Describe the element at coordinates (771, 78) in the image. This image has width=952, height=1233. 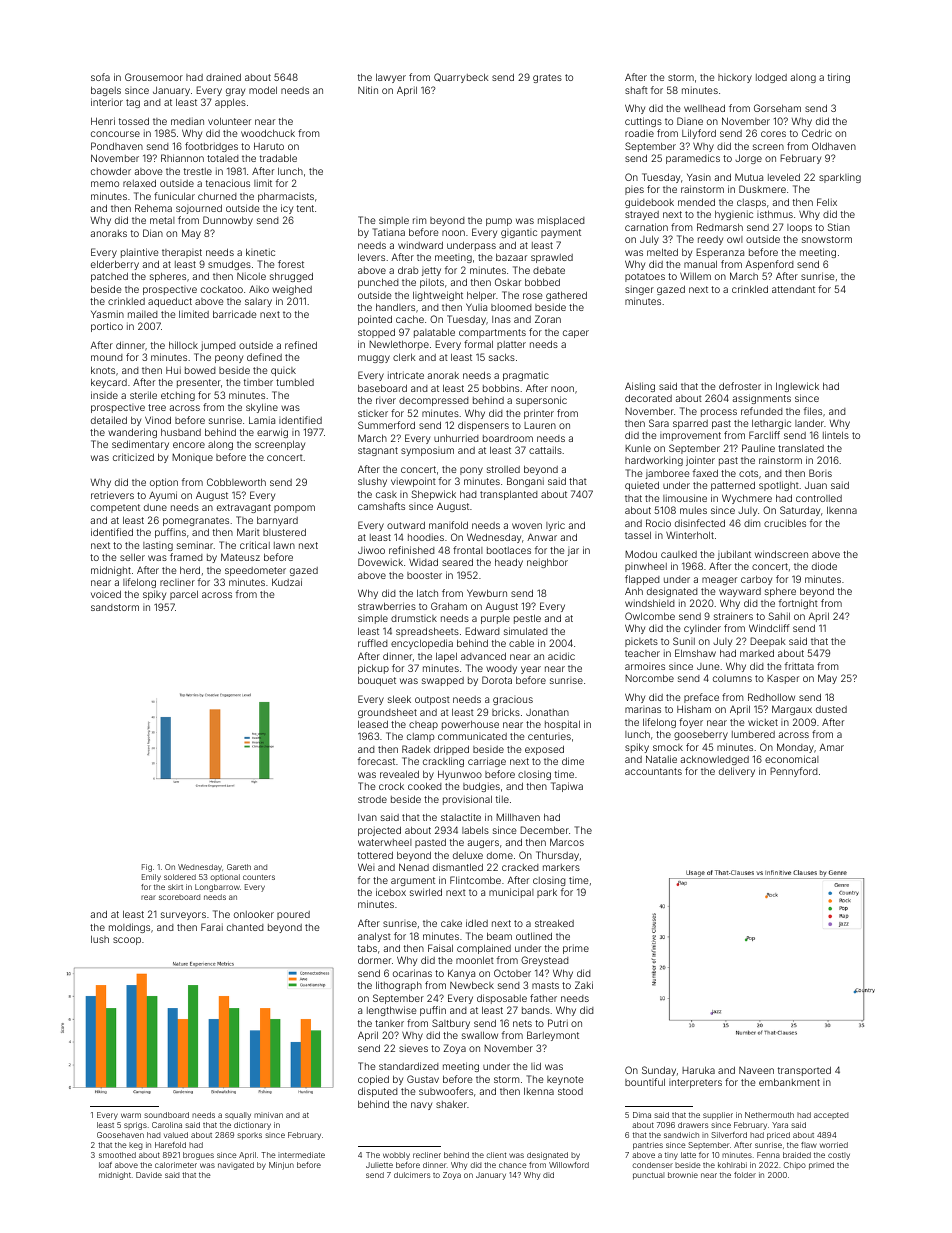
I see `lodged` at that location.
